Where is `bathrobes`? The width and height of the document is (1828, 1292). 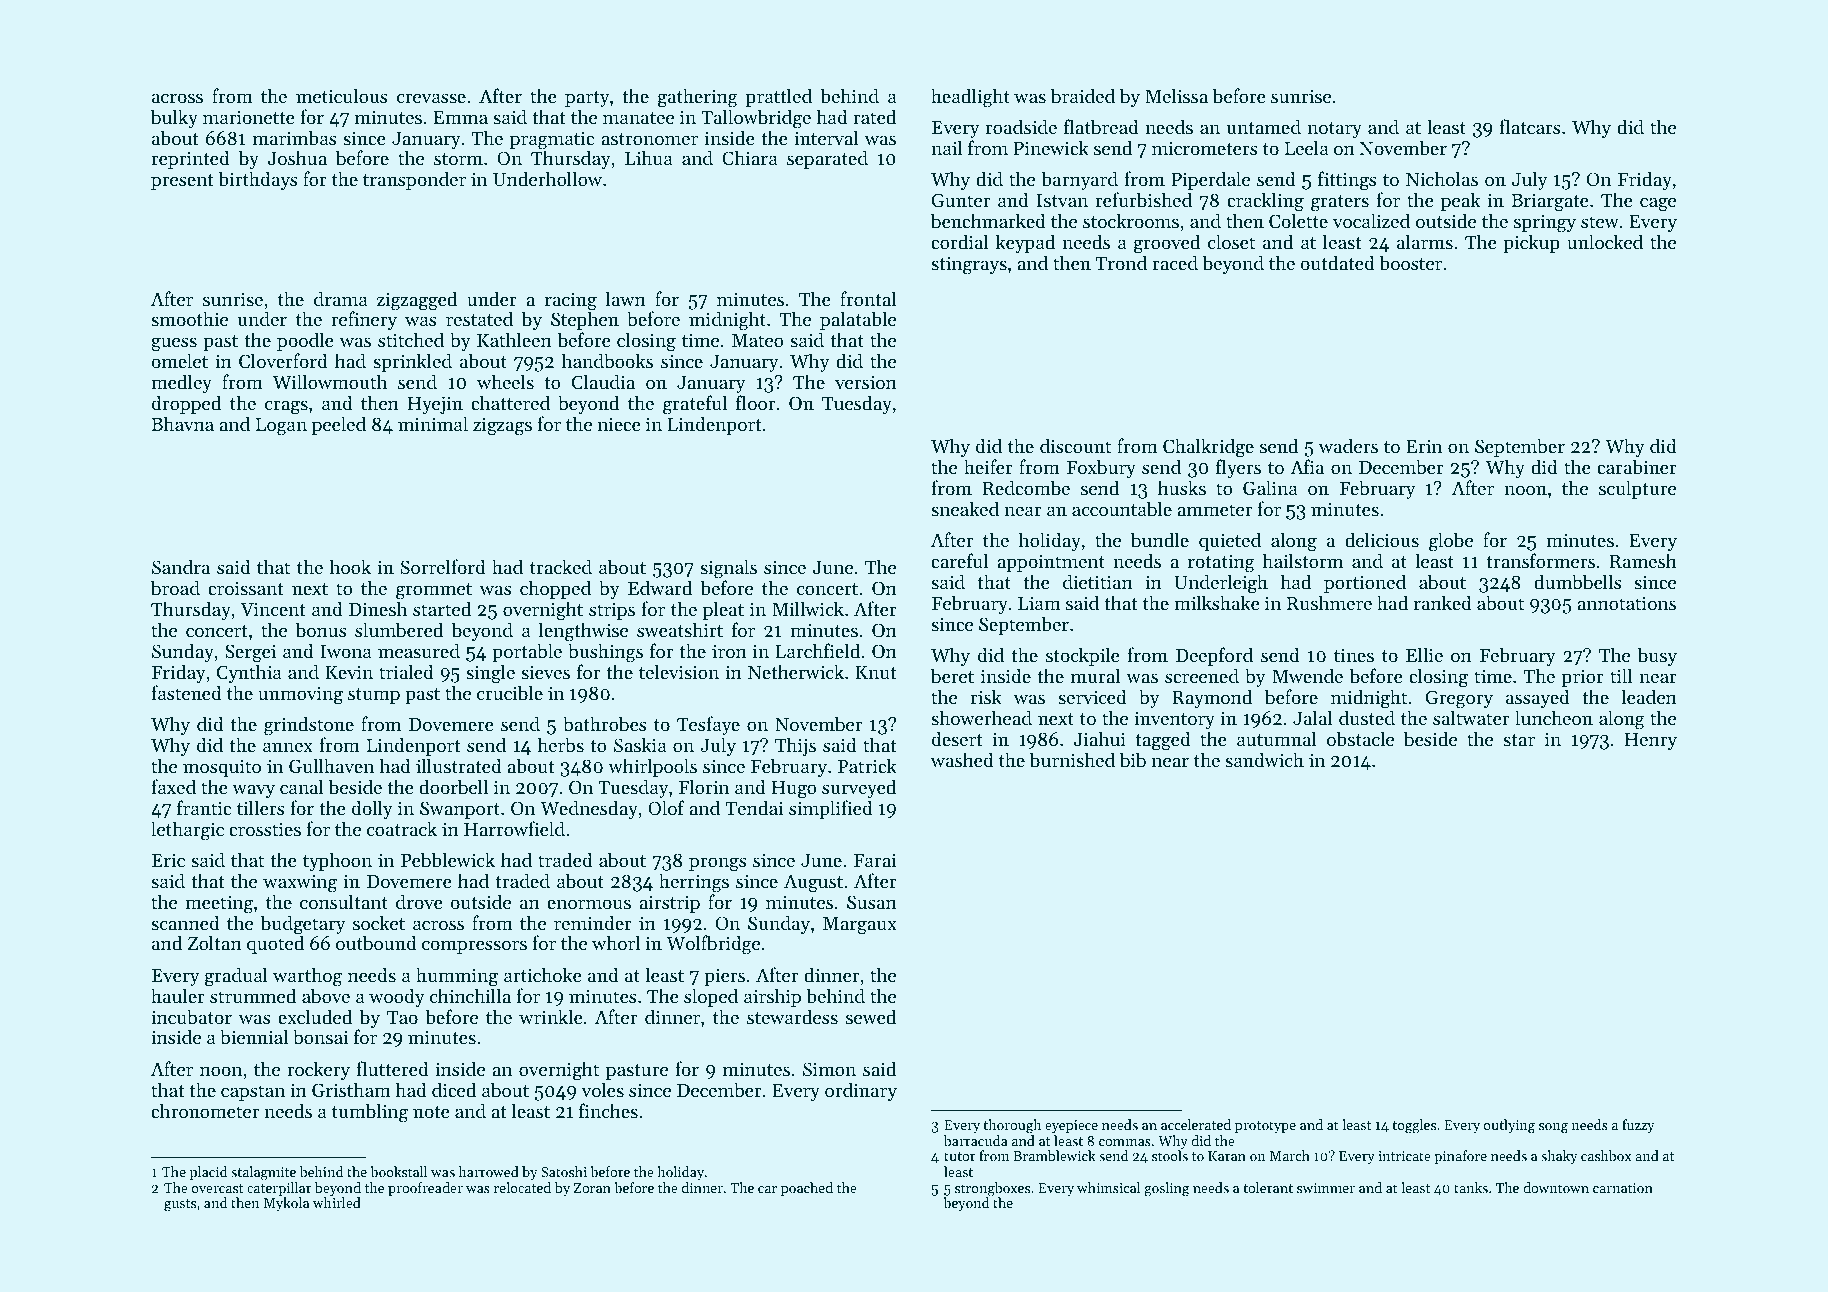 bathrobes is located at coordinates (605, 724).
